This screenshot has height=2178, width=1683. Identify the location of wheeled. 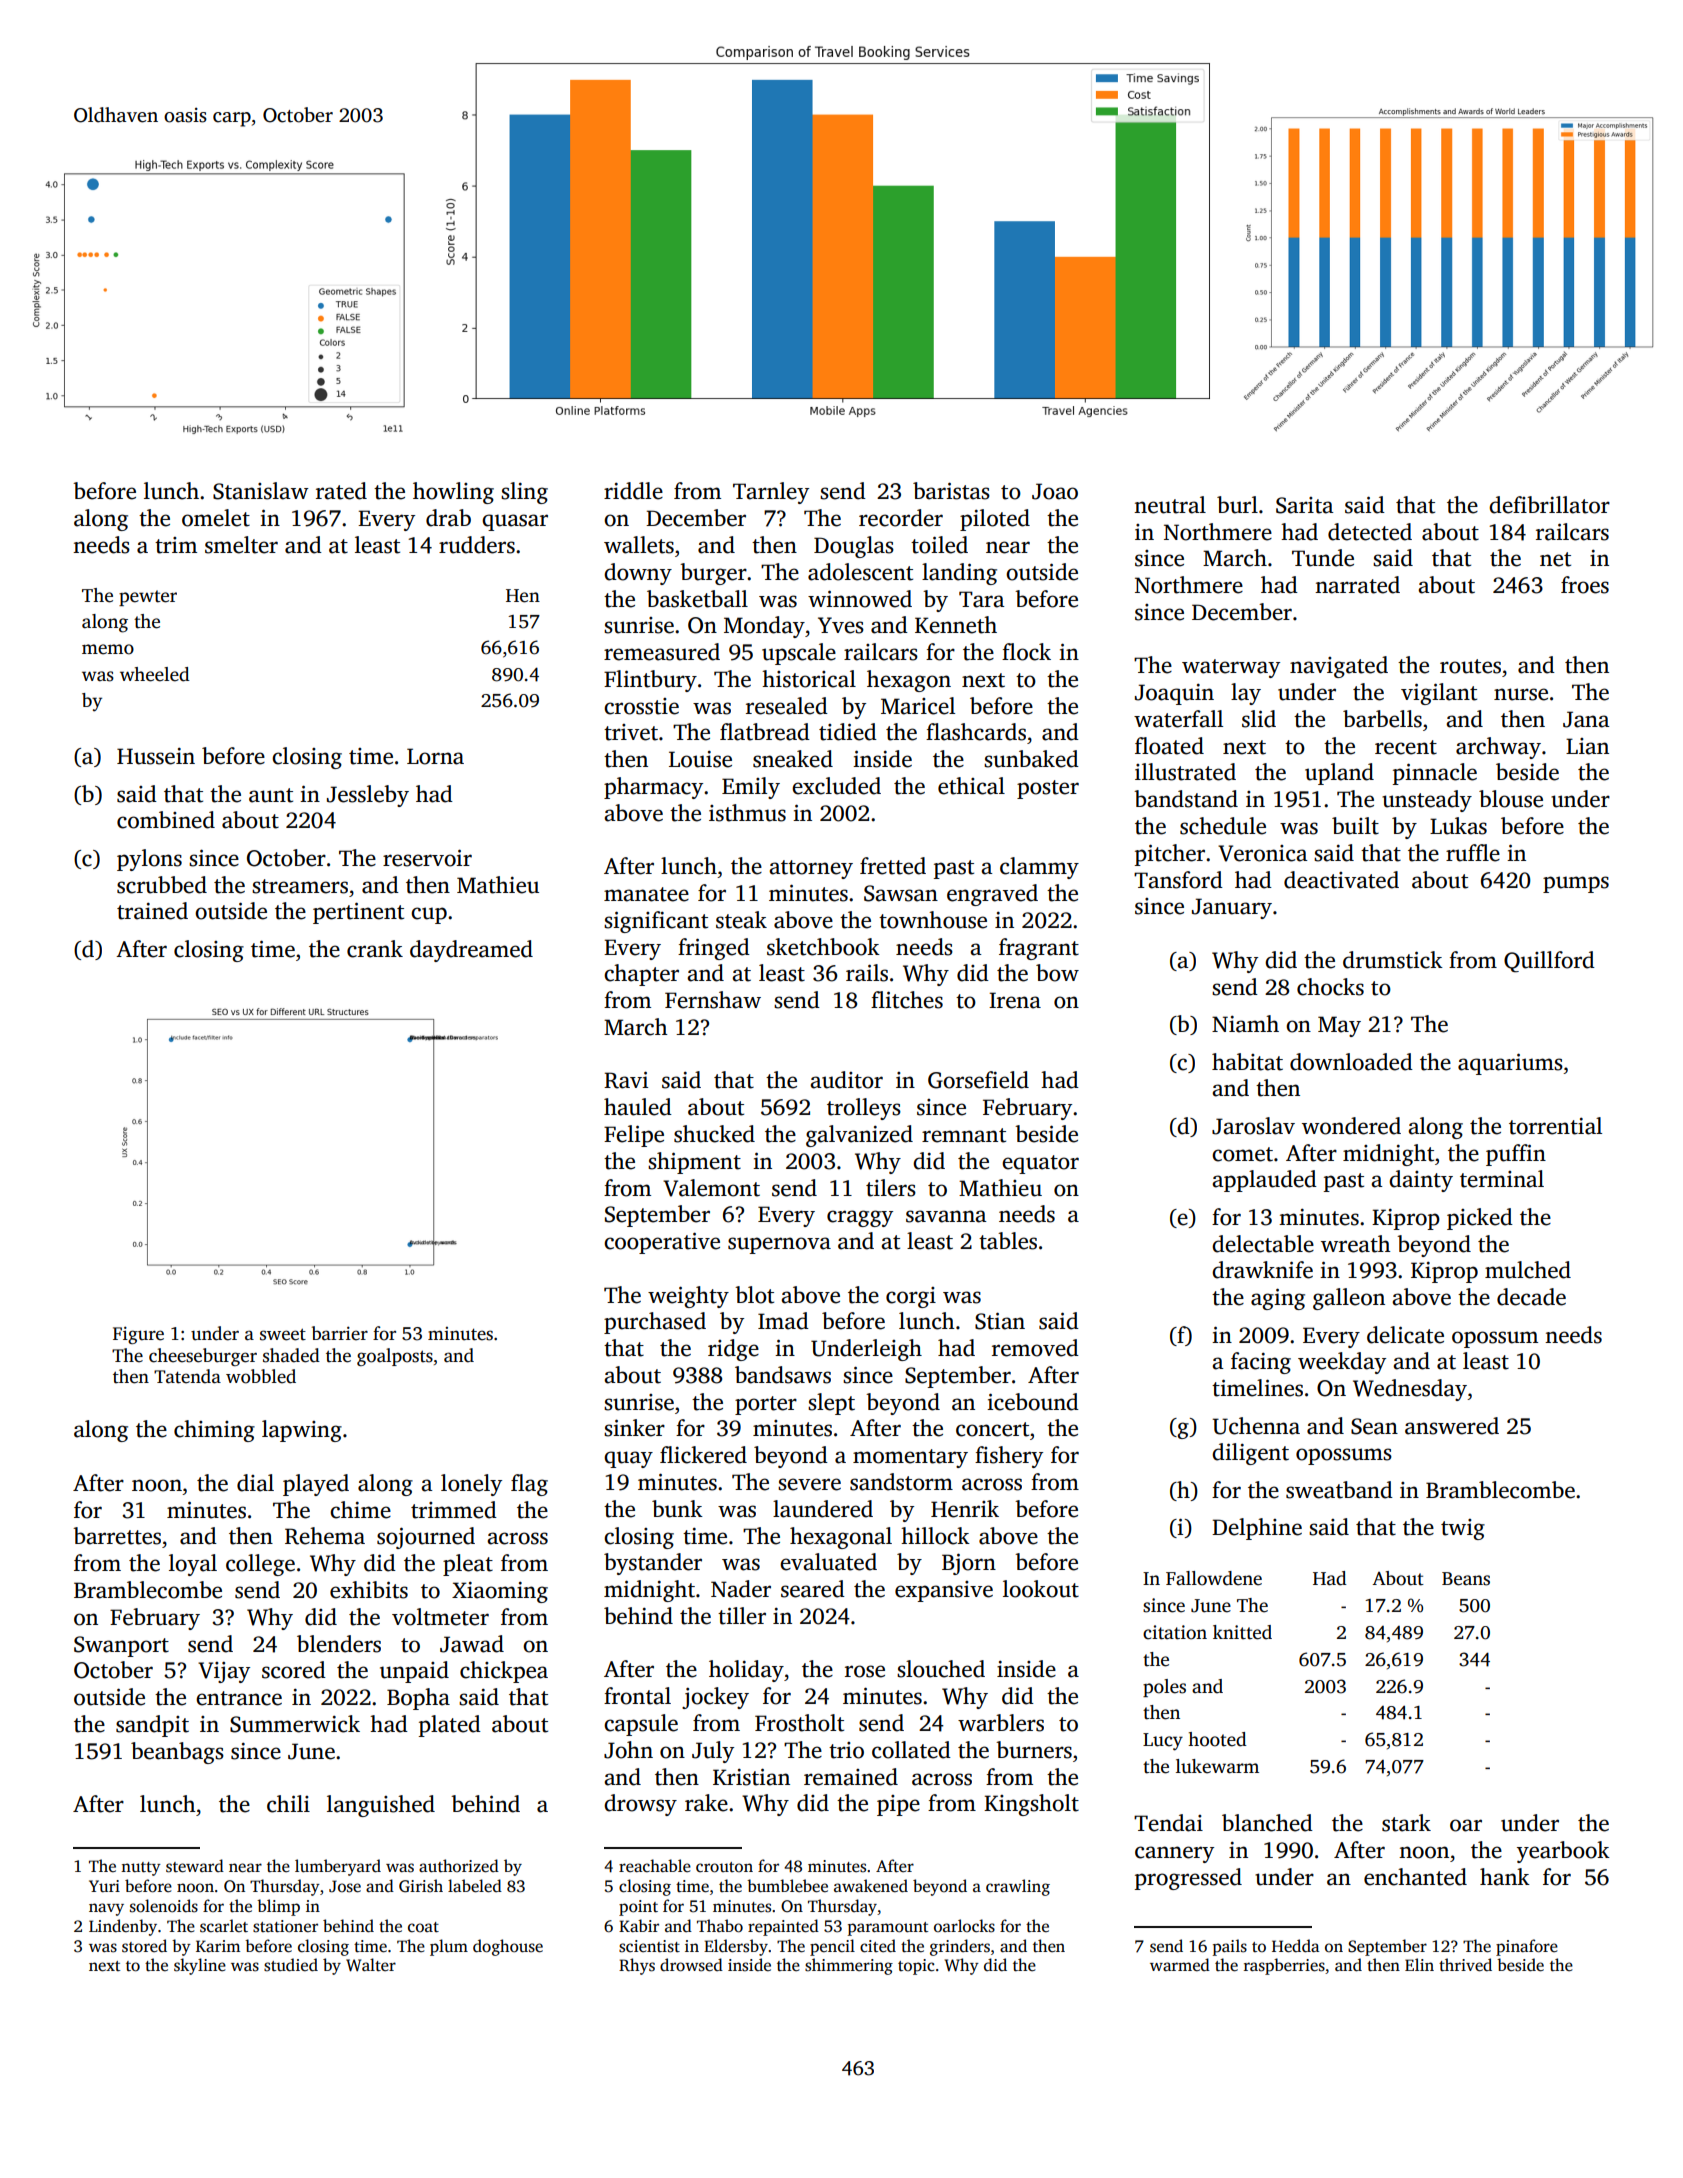
(155, 674).
